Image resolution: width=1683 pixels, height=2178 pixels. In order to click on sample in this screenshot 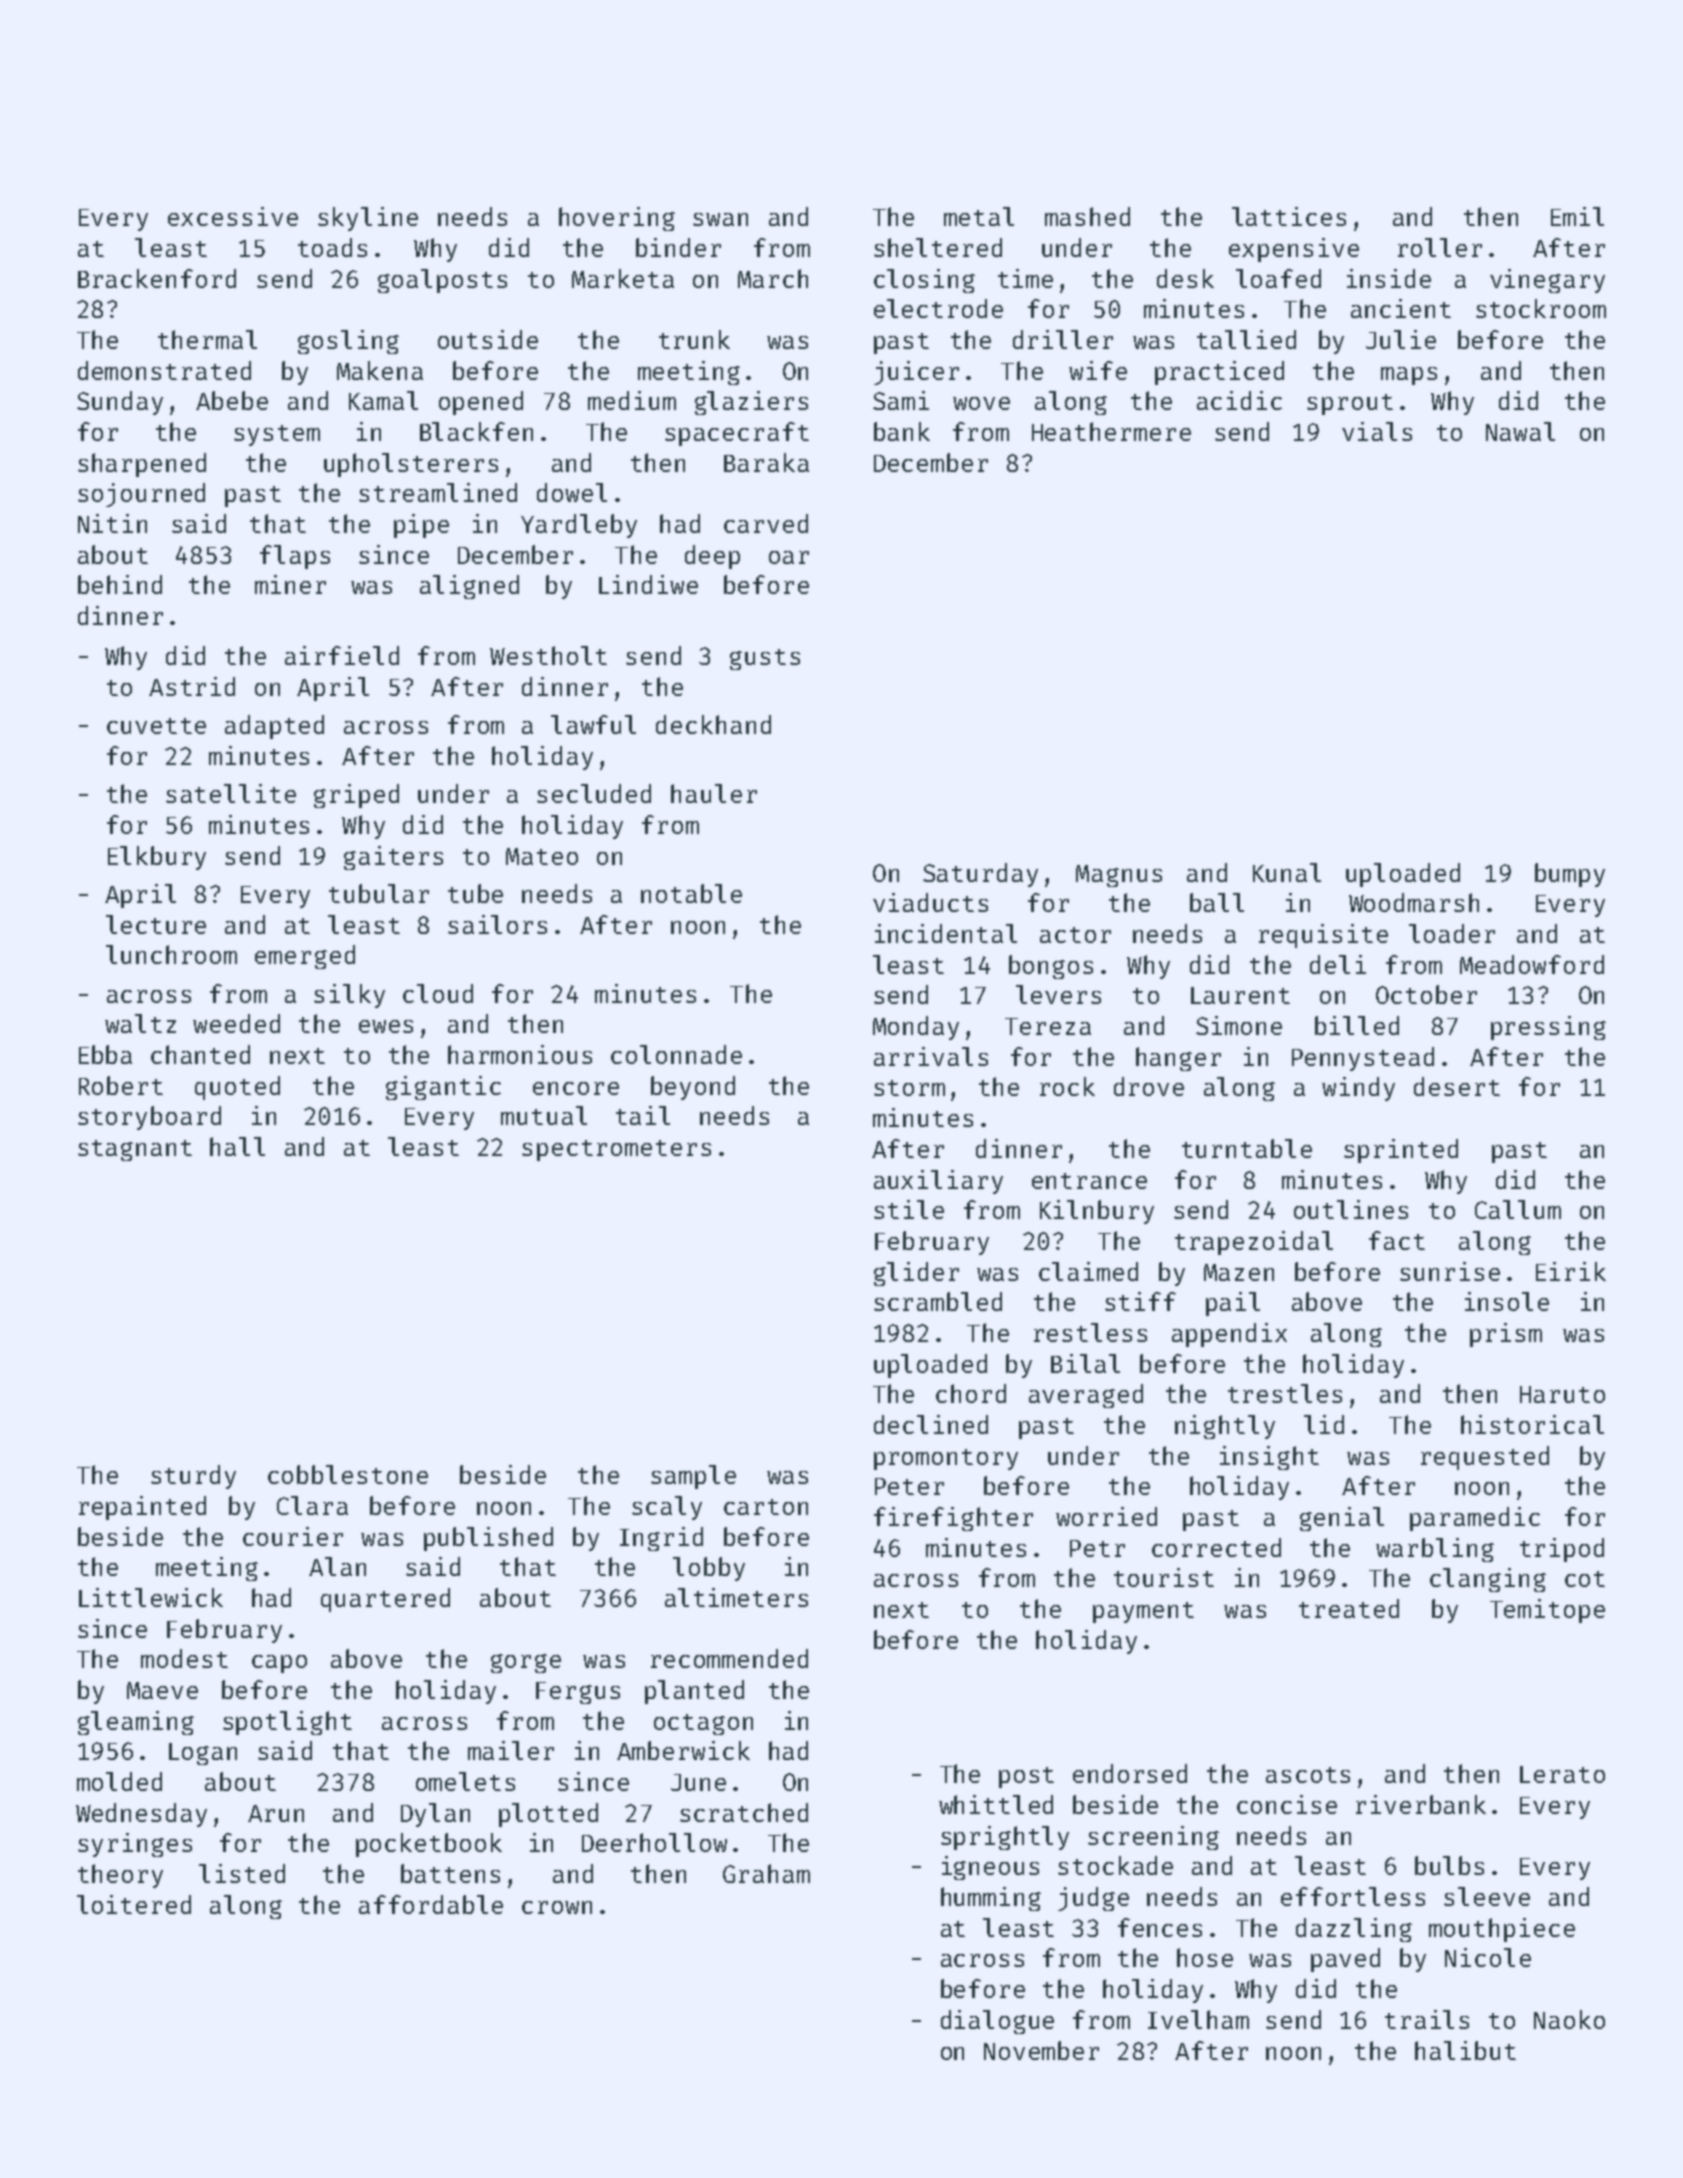, I will do `click(693, 1477)`.
